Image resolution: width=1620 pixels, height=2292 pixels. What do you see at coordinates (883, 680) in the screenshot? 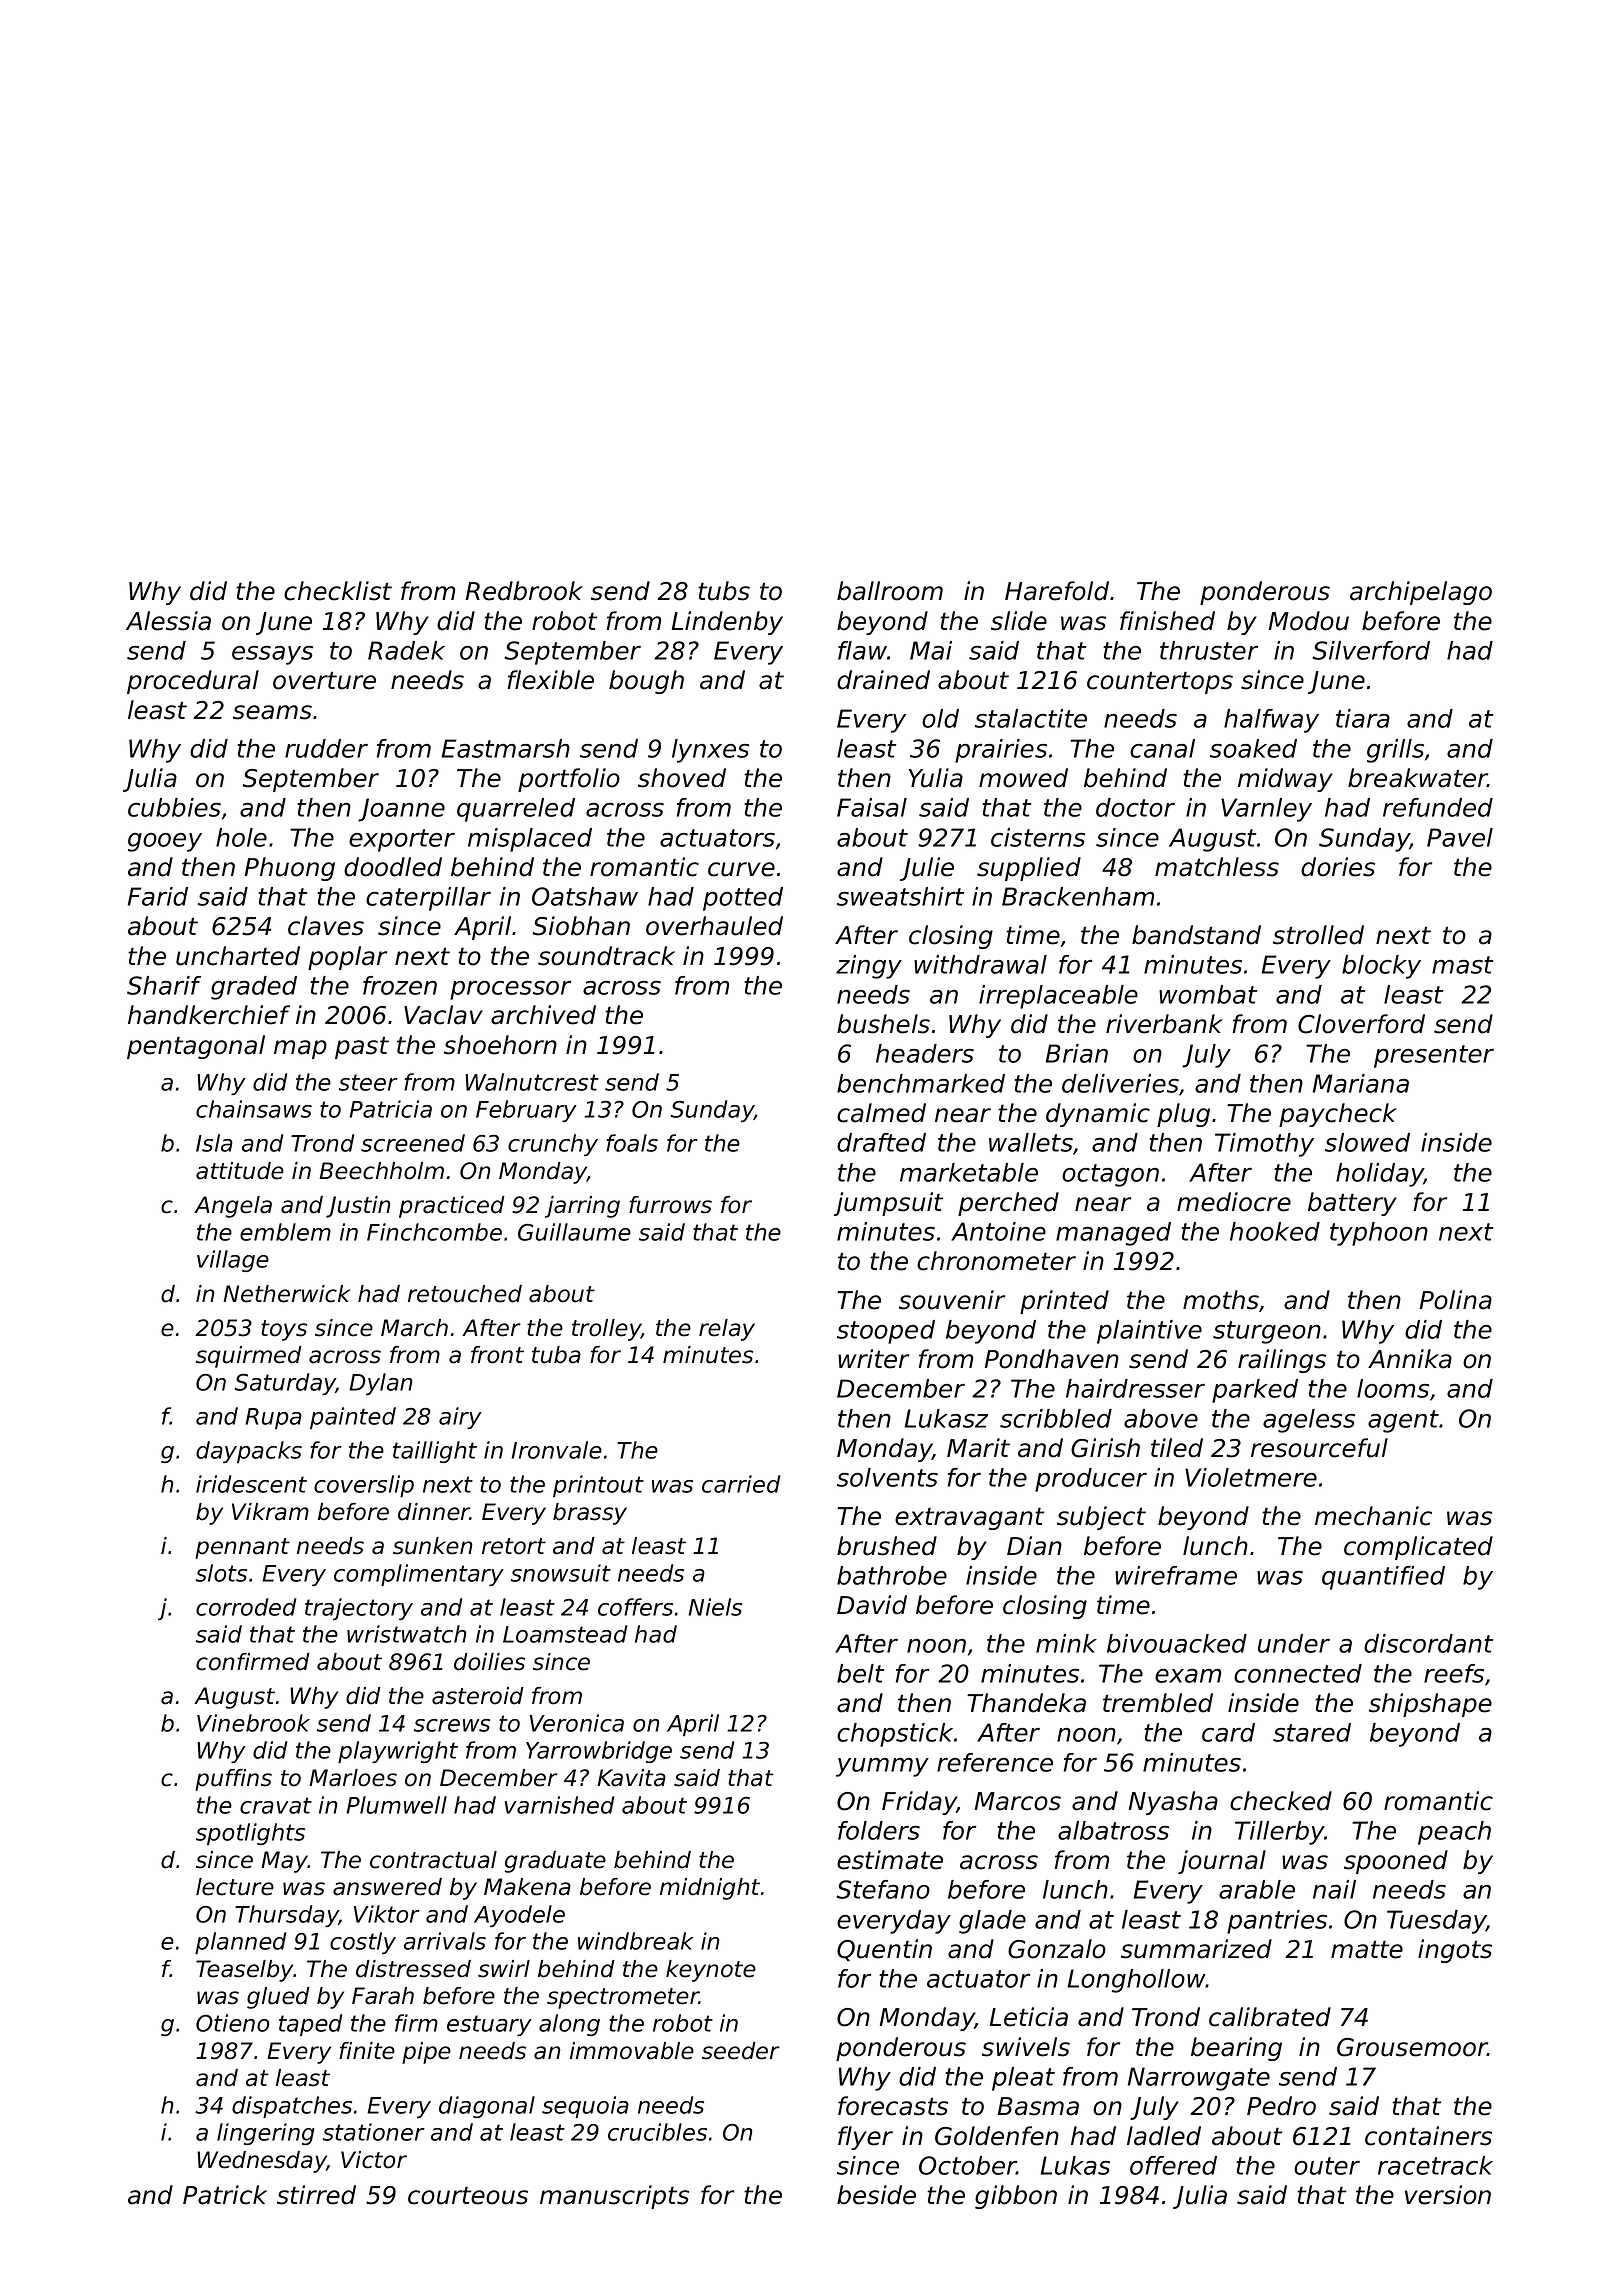
I see `drained` at bounding box center [883, 680].
